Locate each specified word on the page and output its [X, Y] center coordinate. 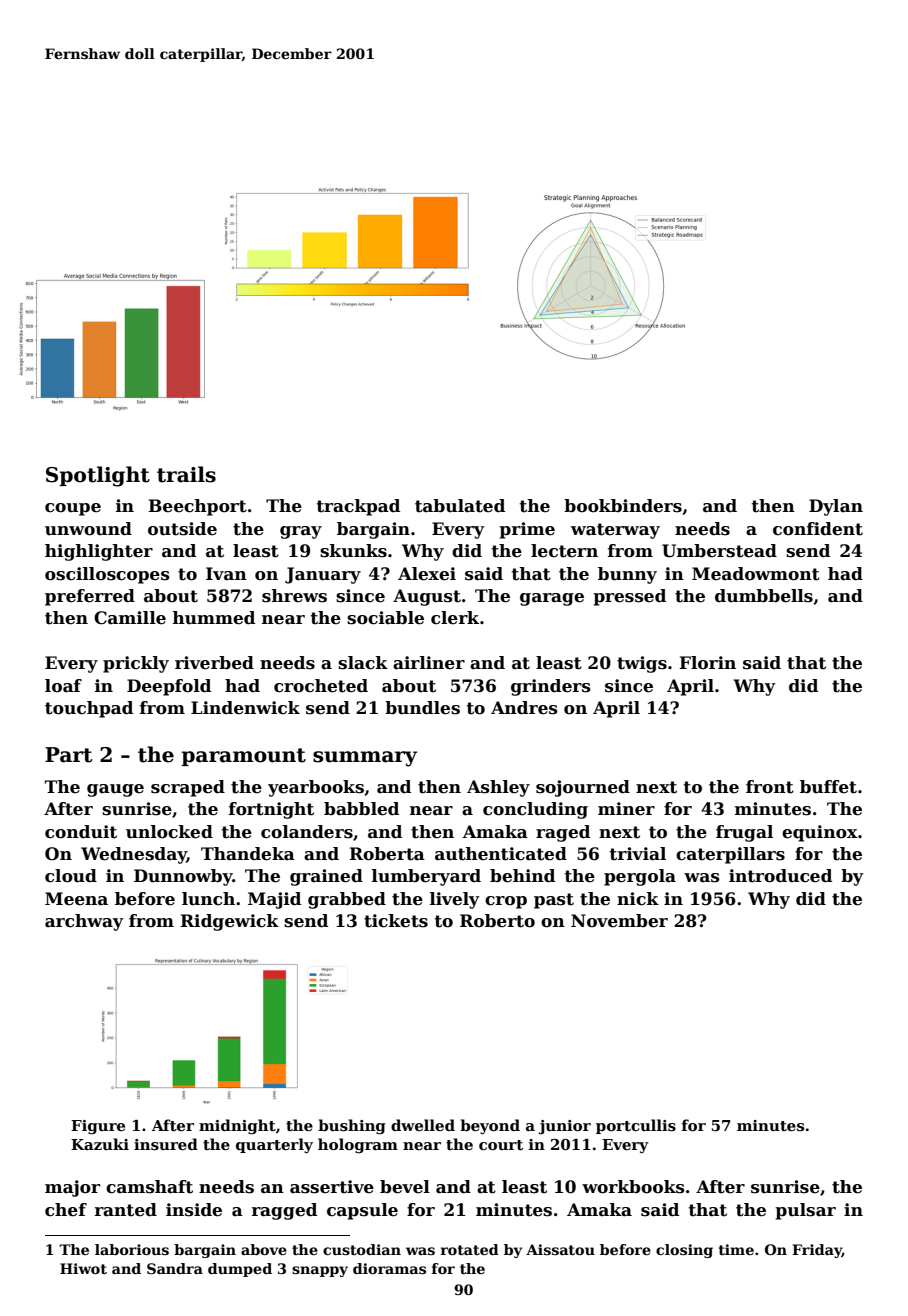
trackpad [358, 507]
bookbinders [623, 506]
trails [186, 474]
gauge [115, 790]
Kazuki [100, 1144]
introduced [780, 876]
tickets [396, 921]
